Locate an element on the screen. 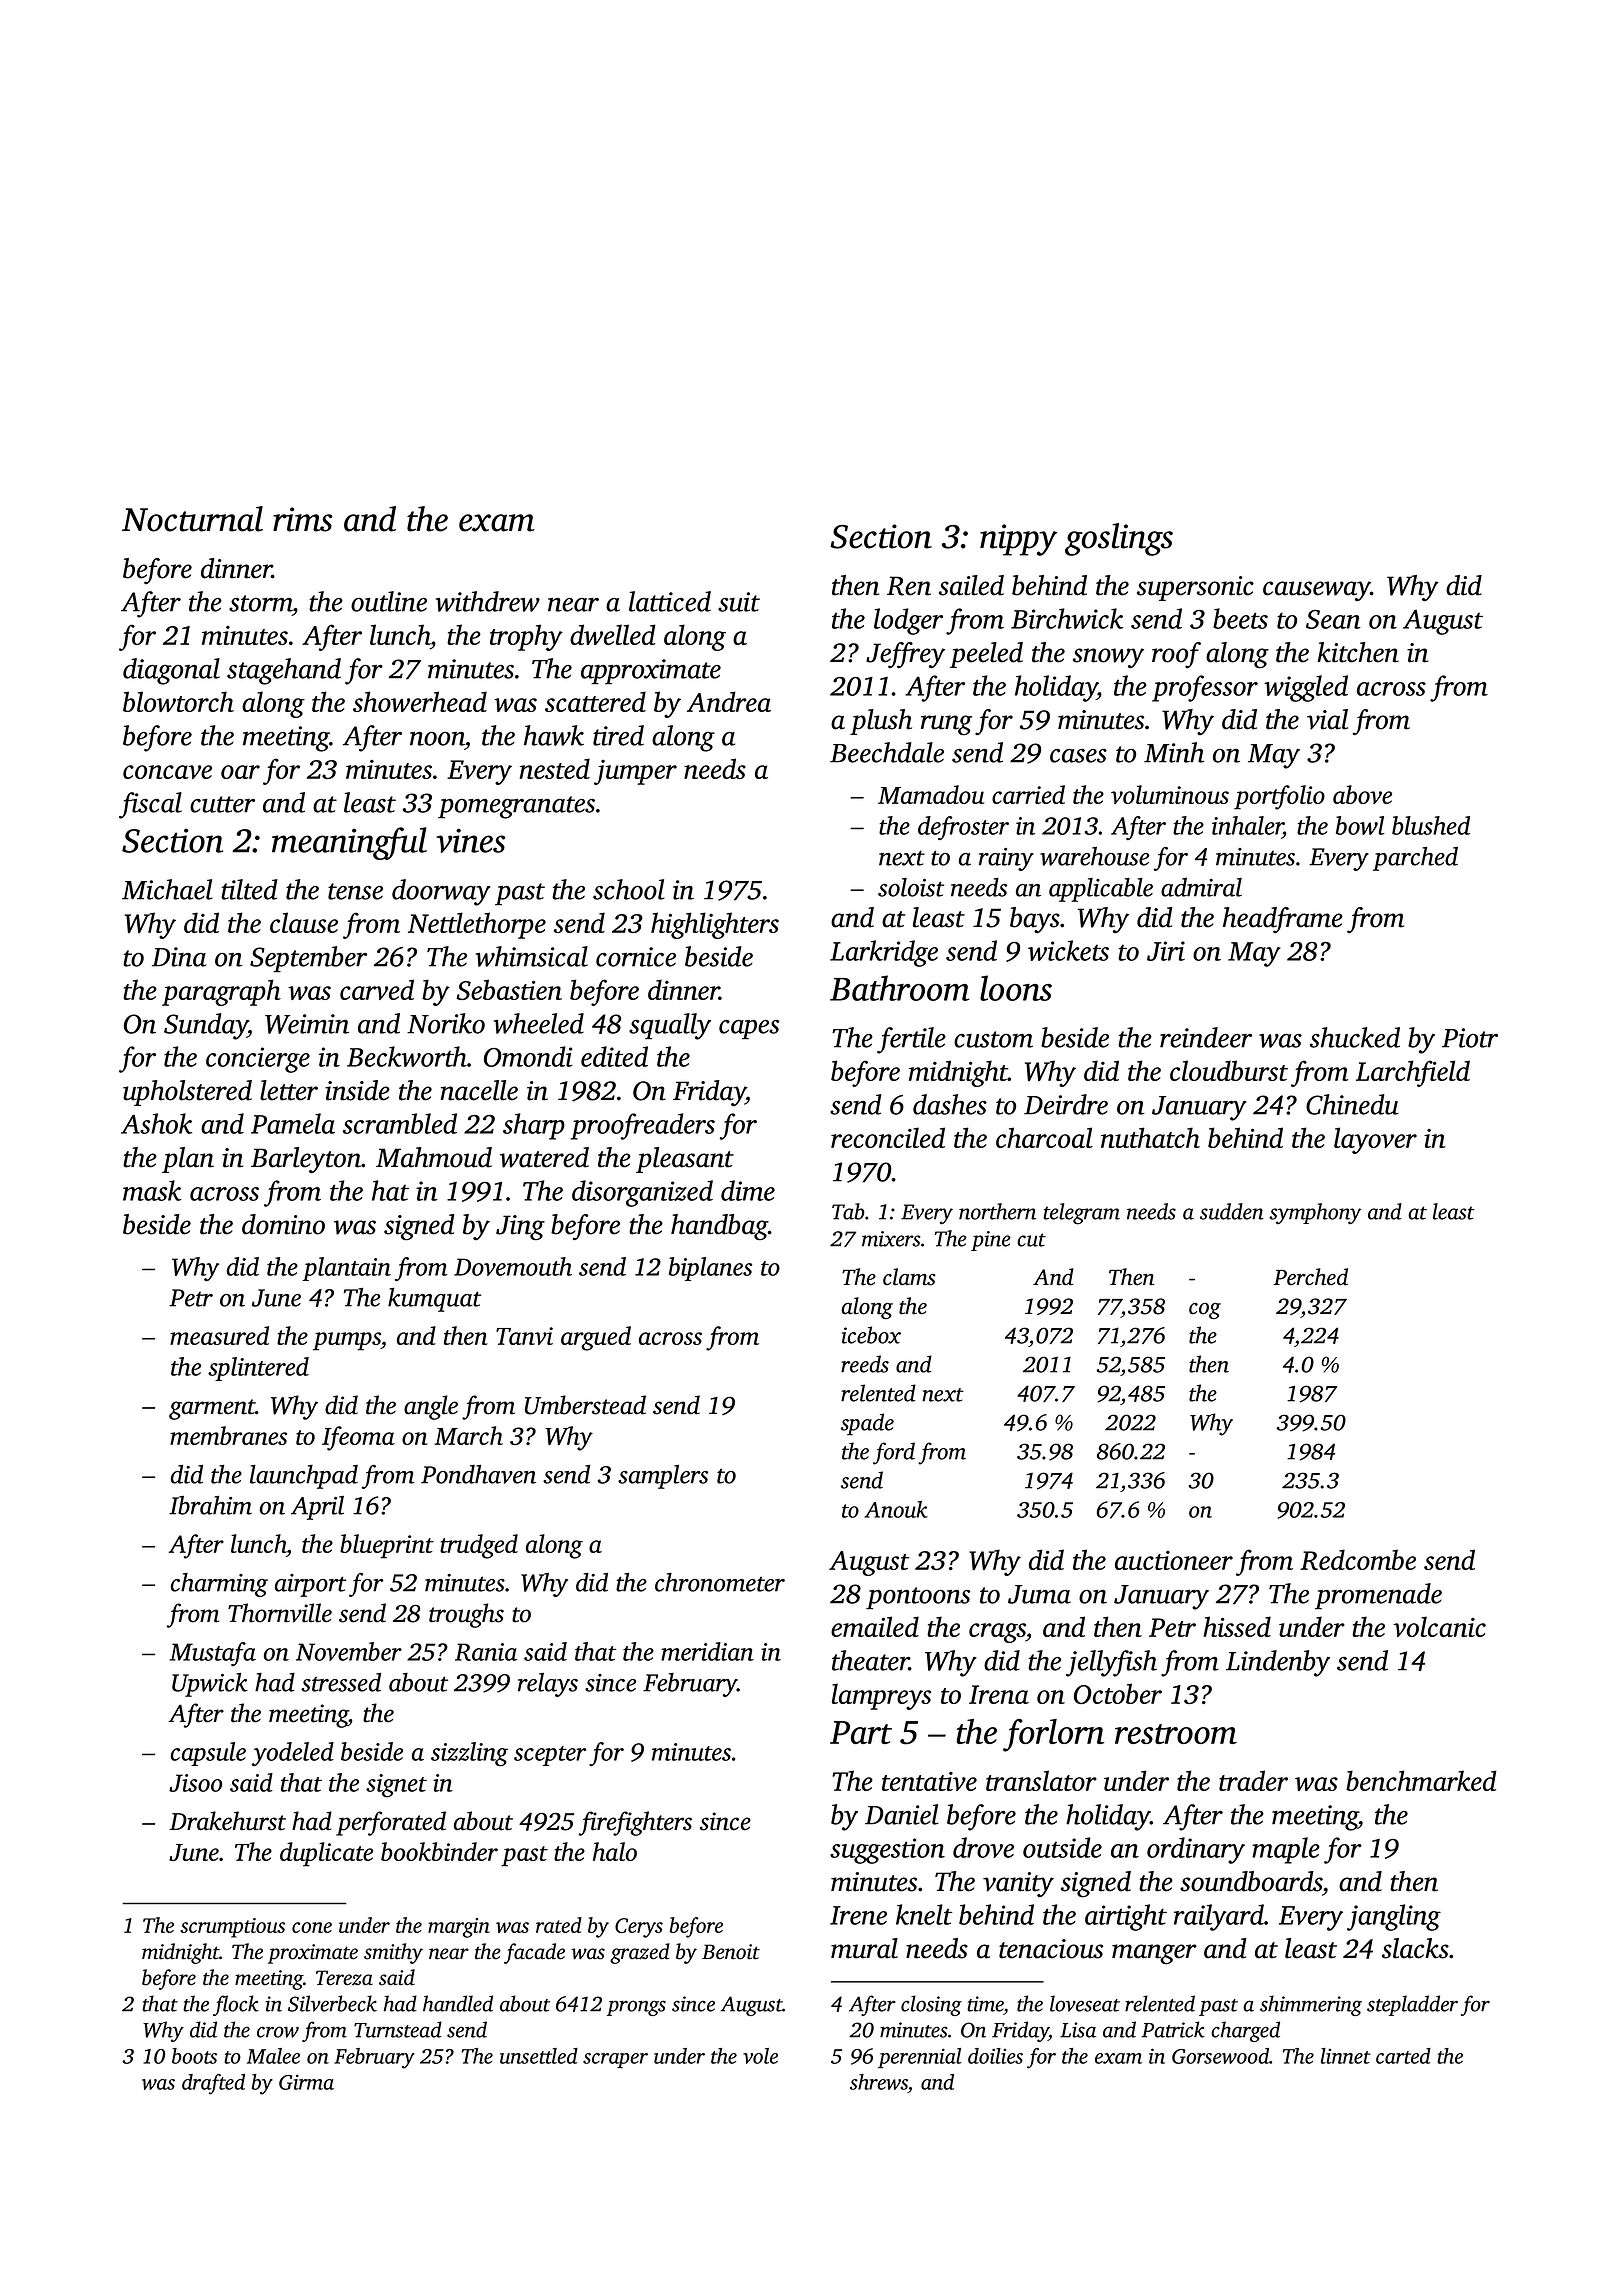 The image size is (1620, 2292). Ashok is located at coordinates (156, 1123).
